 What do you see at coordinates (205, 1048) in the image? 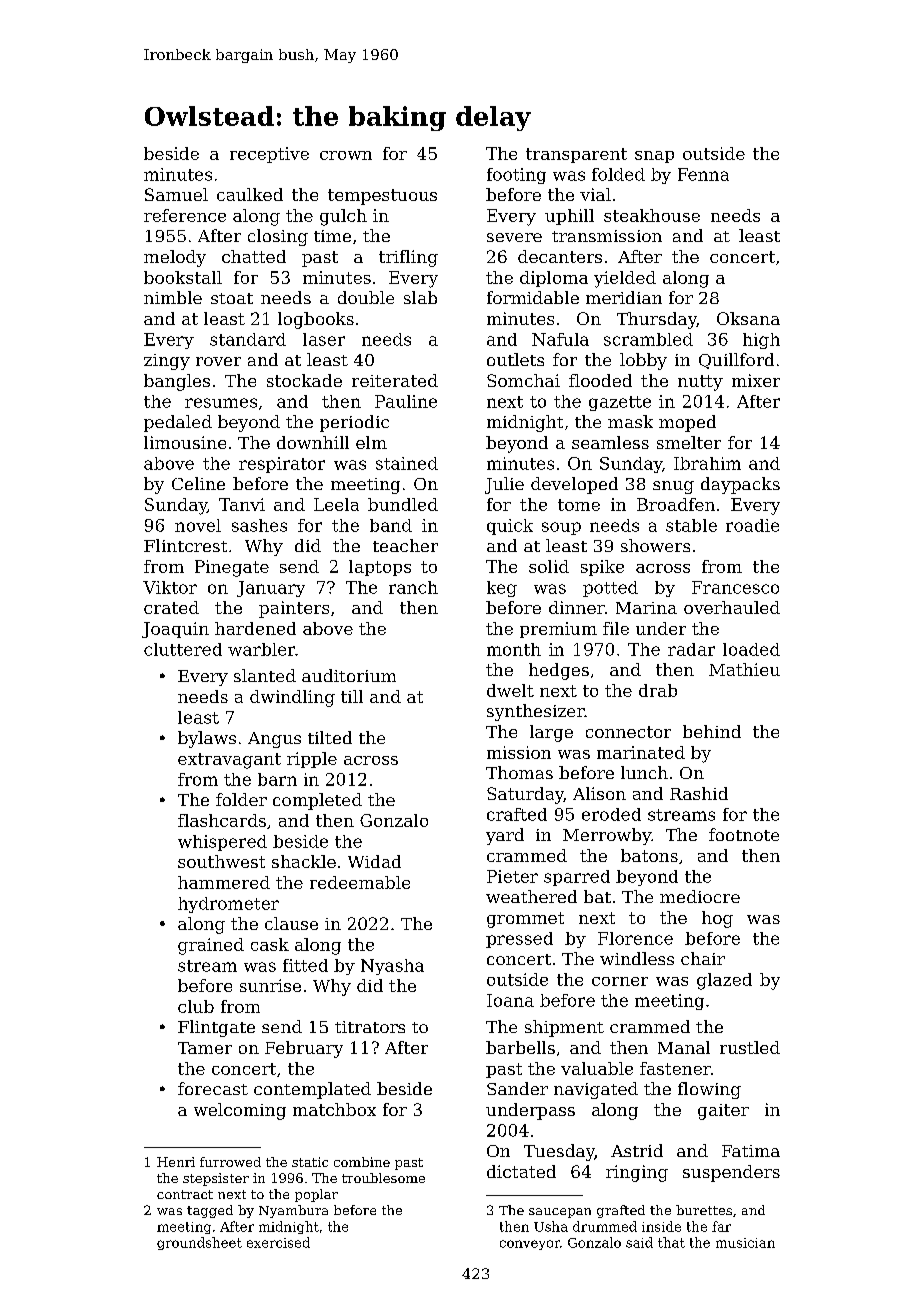
I see `Tamer` at bounding box center [205, 1048].
